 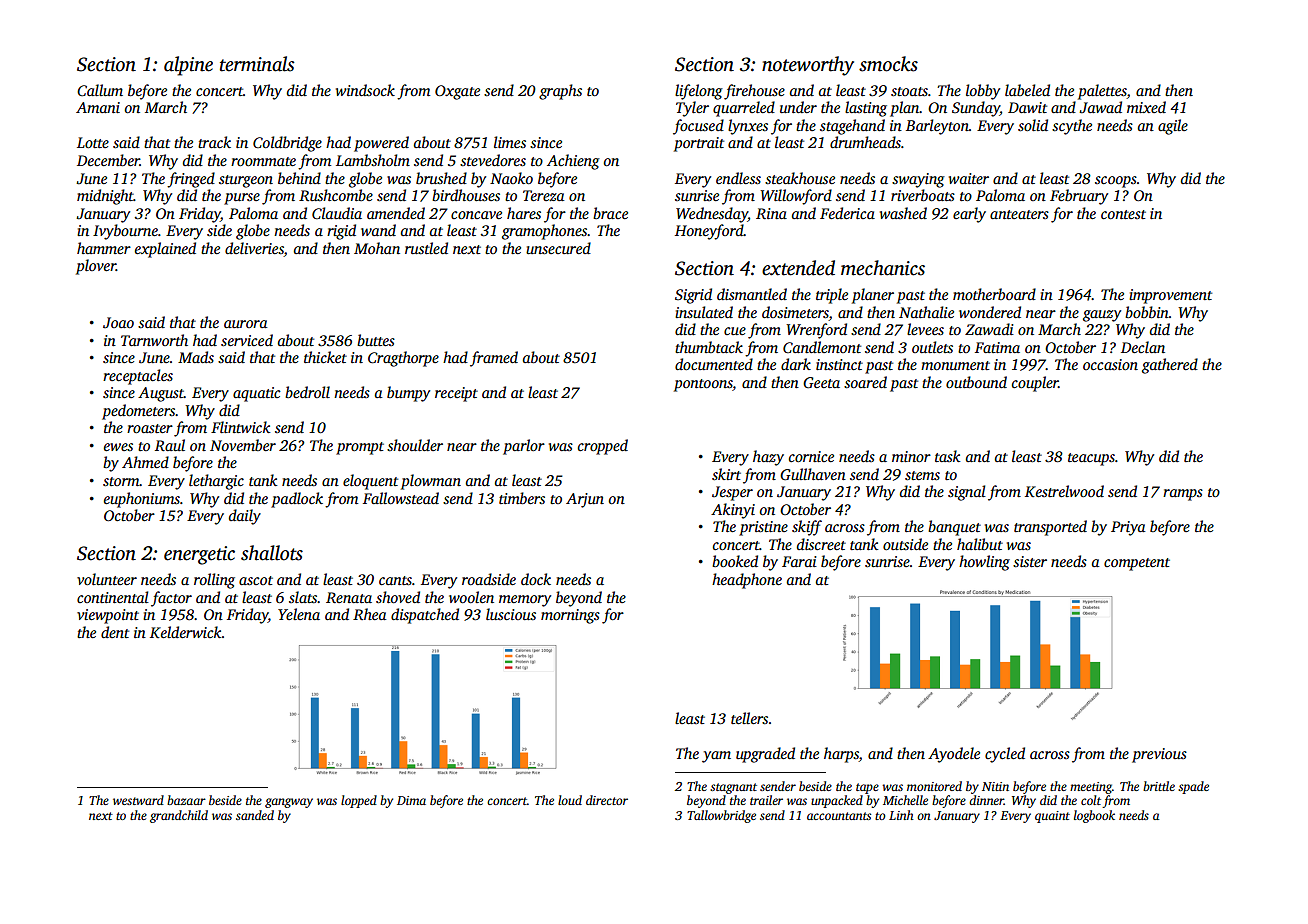 I want to click on Lotte, so click(x=93, y=142).
